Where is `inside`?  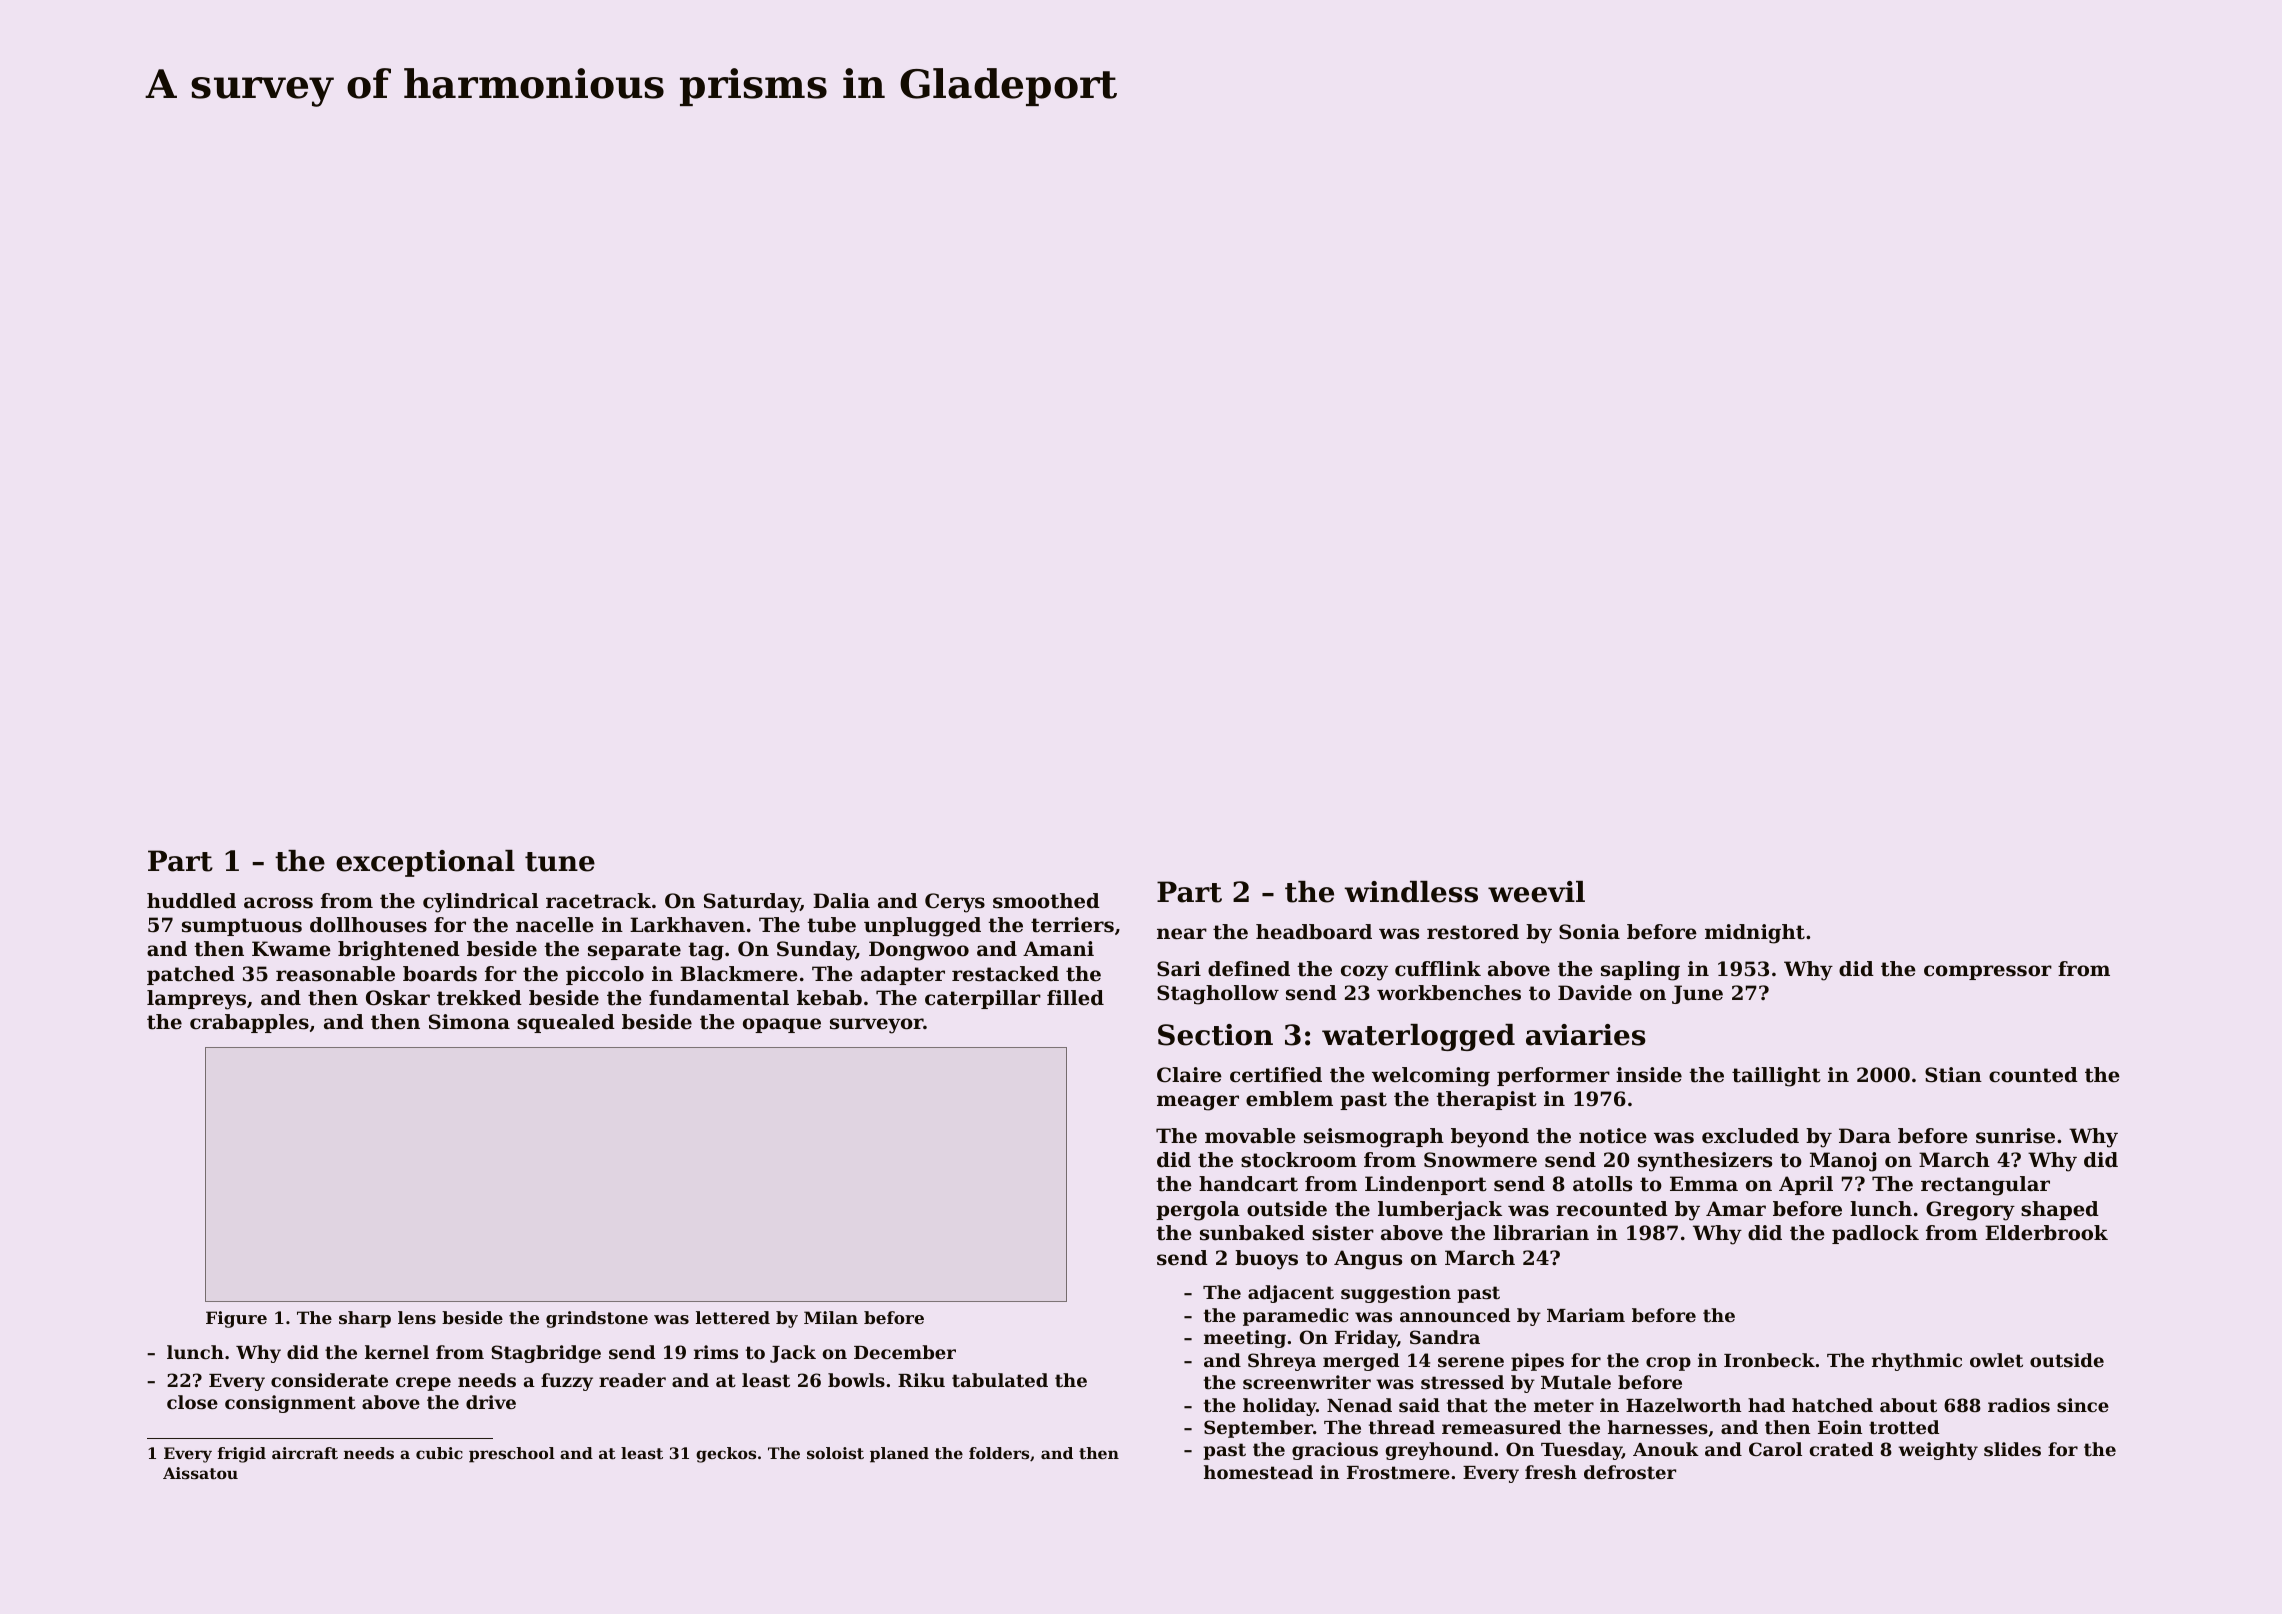 inside is located at coordinates (1649, 1075).
